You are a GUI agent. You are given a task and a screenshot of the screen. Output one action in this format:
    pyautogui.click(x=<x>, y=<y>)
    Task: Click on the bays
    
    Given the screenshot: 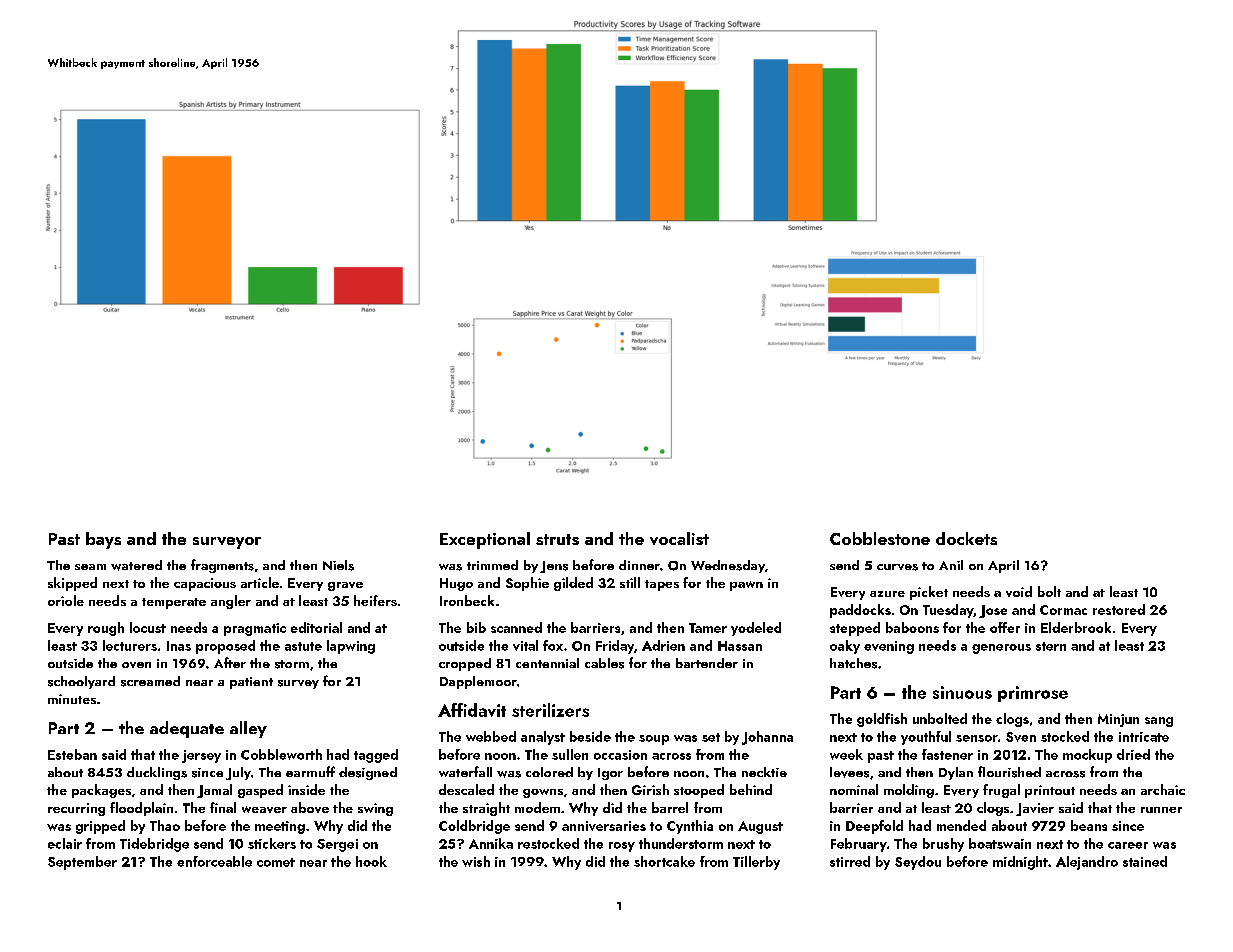 What is the action you would take?
    pyautogui.click(x=103, y=540)
